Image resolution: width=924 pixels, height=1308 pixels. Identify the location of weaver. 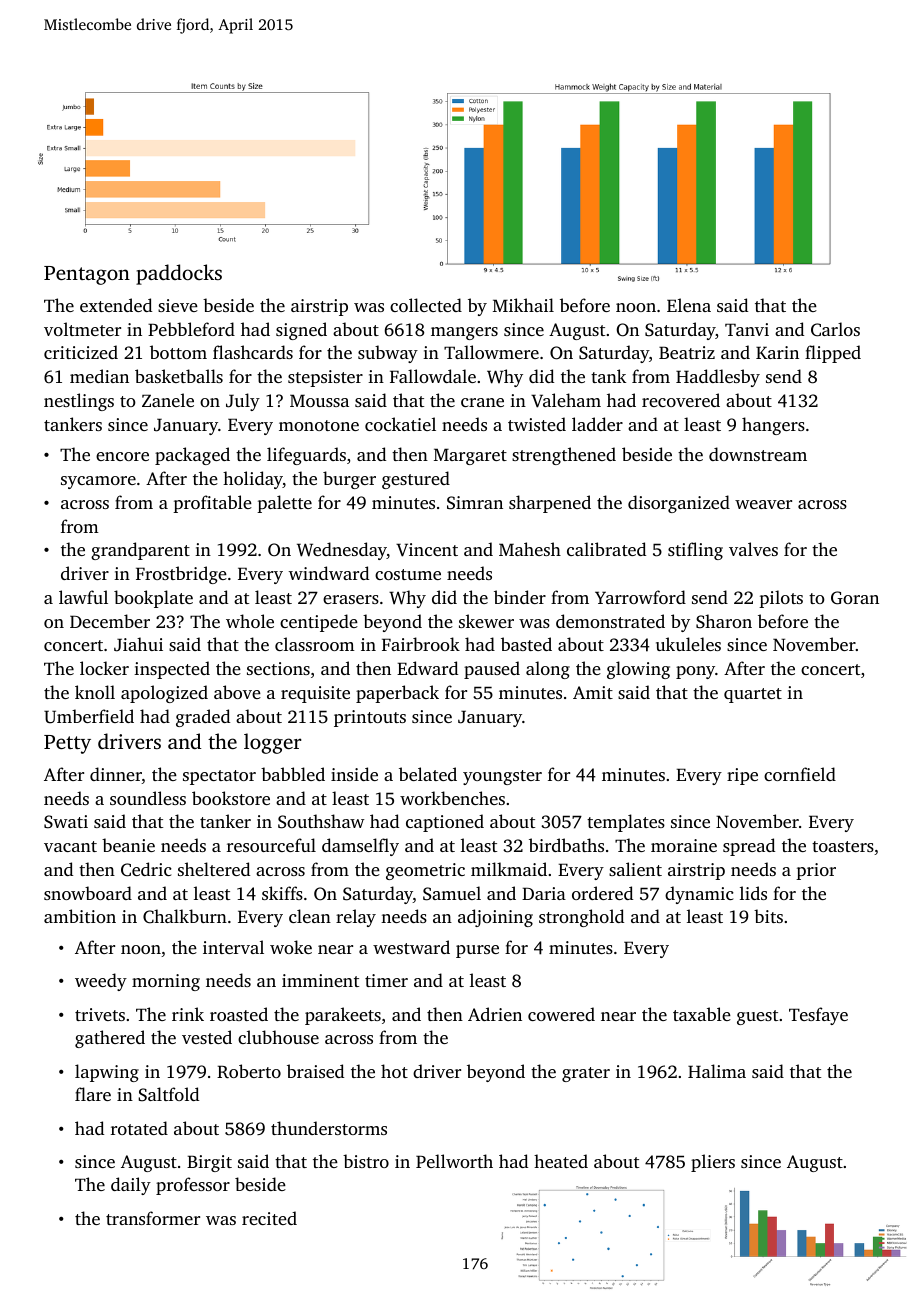
(763, 504).
